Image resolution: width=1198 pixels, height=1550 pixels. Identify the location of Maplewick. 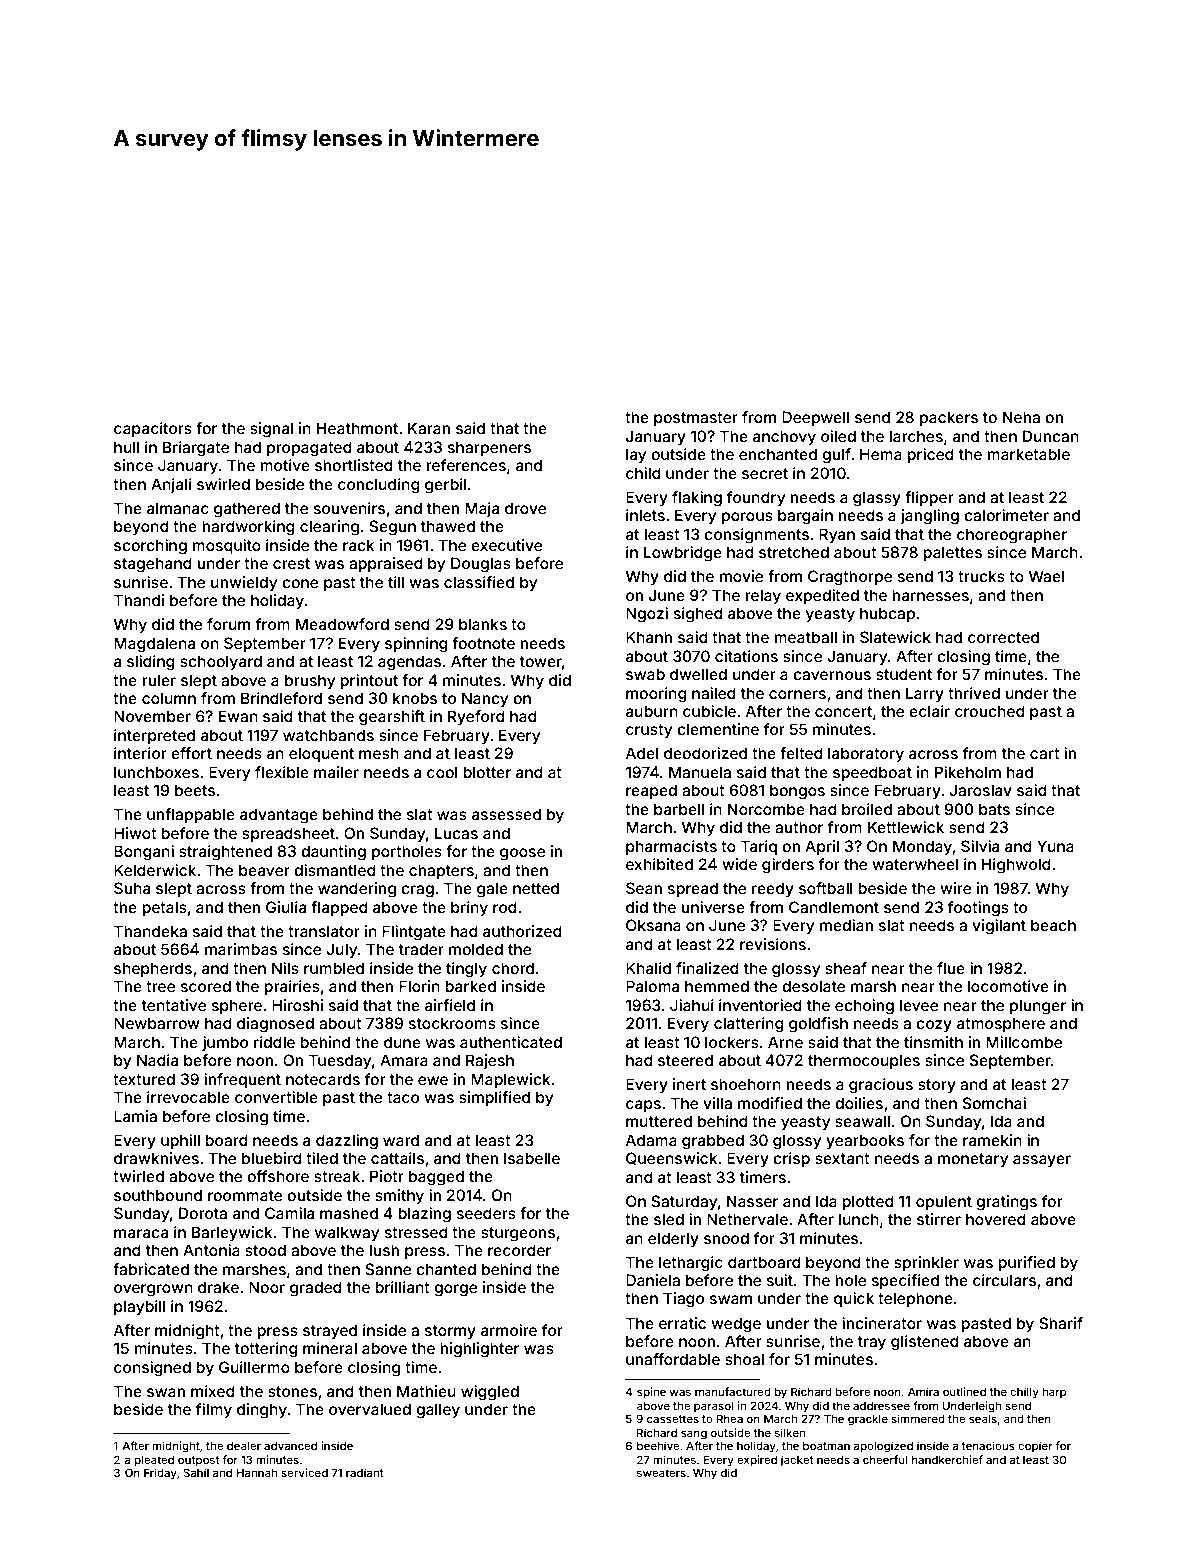
(511, 1080).
